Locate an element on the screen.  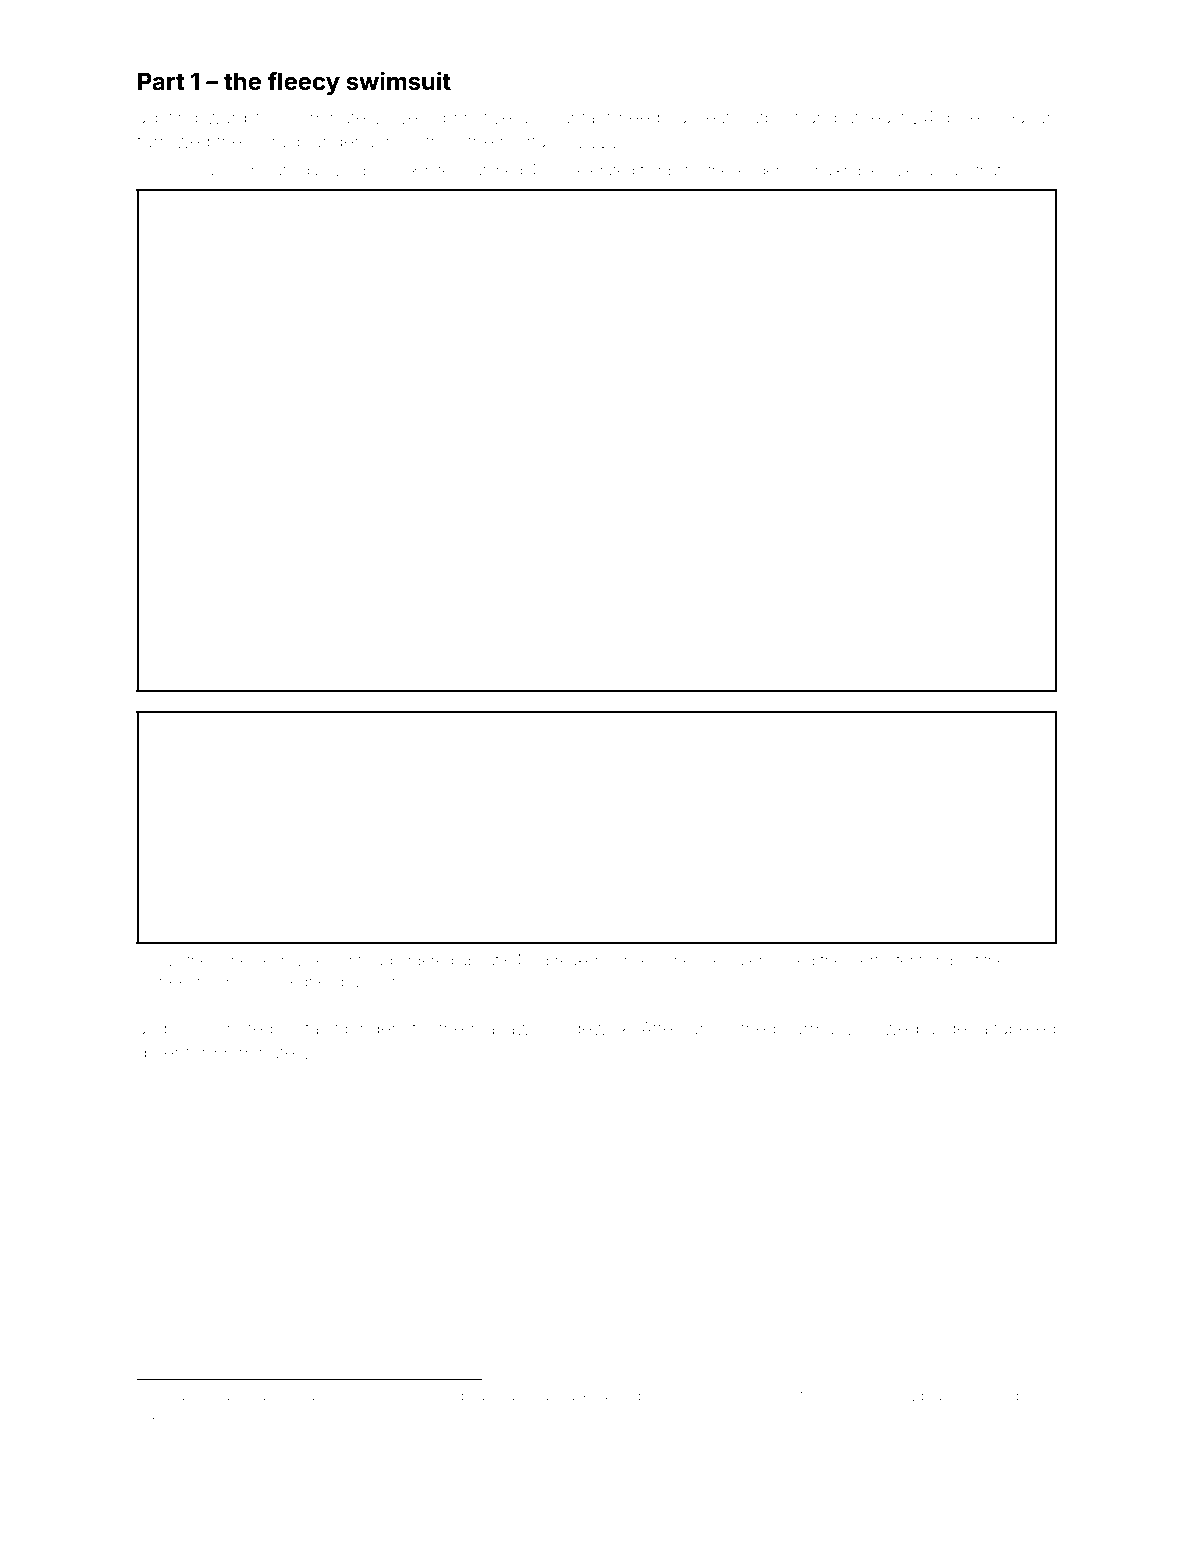
Benjamin is located at coordinates (179, 1397).
